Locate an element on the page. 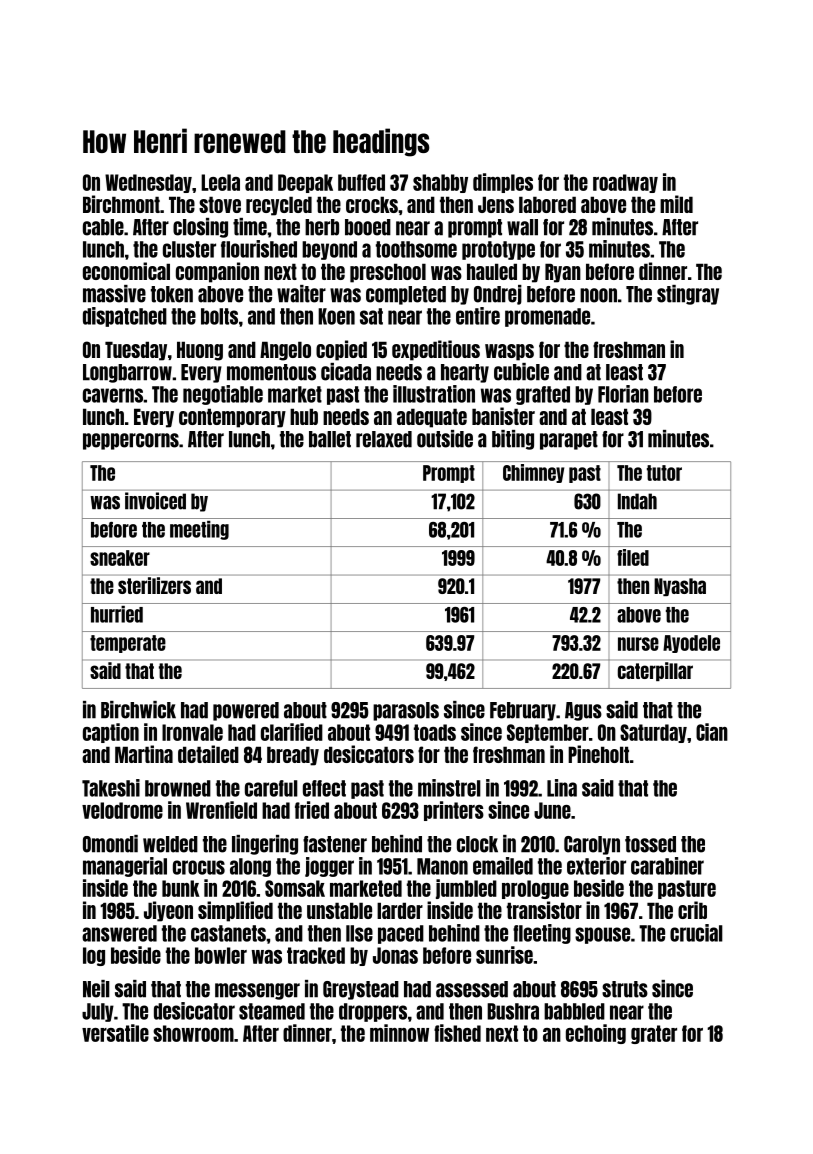  stingray is located at coordinates (688, 295).
